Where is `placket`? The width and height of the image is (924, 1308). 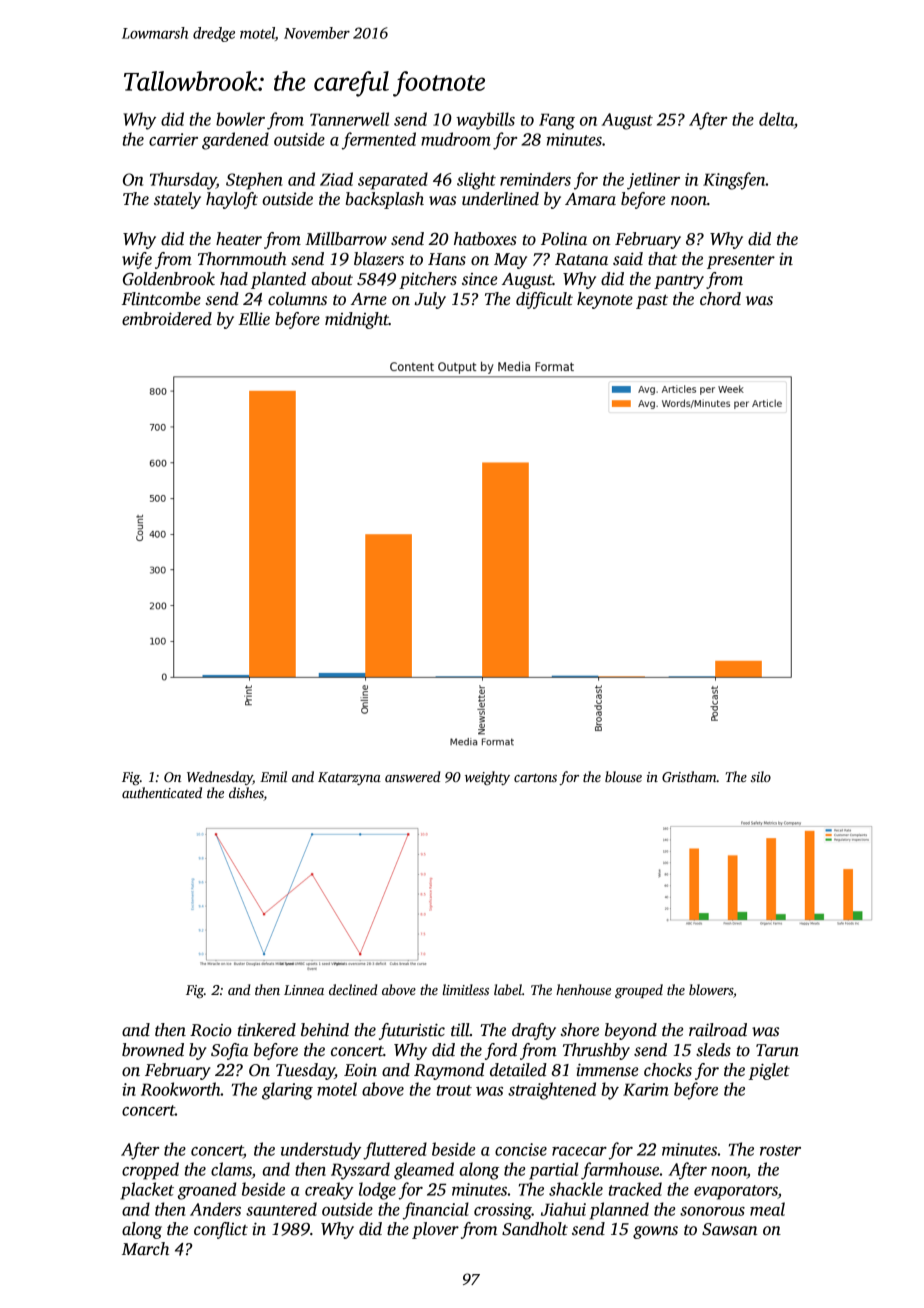 placket is located at coordinates (147, 1191).
